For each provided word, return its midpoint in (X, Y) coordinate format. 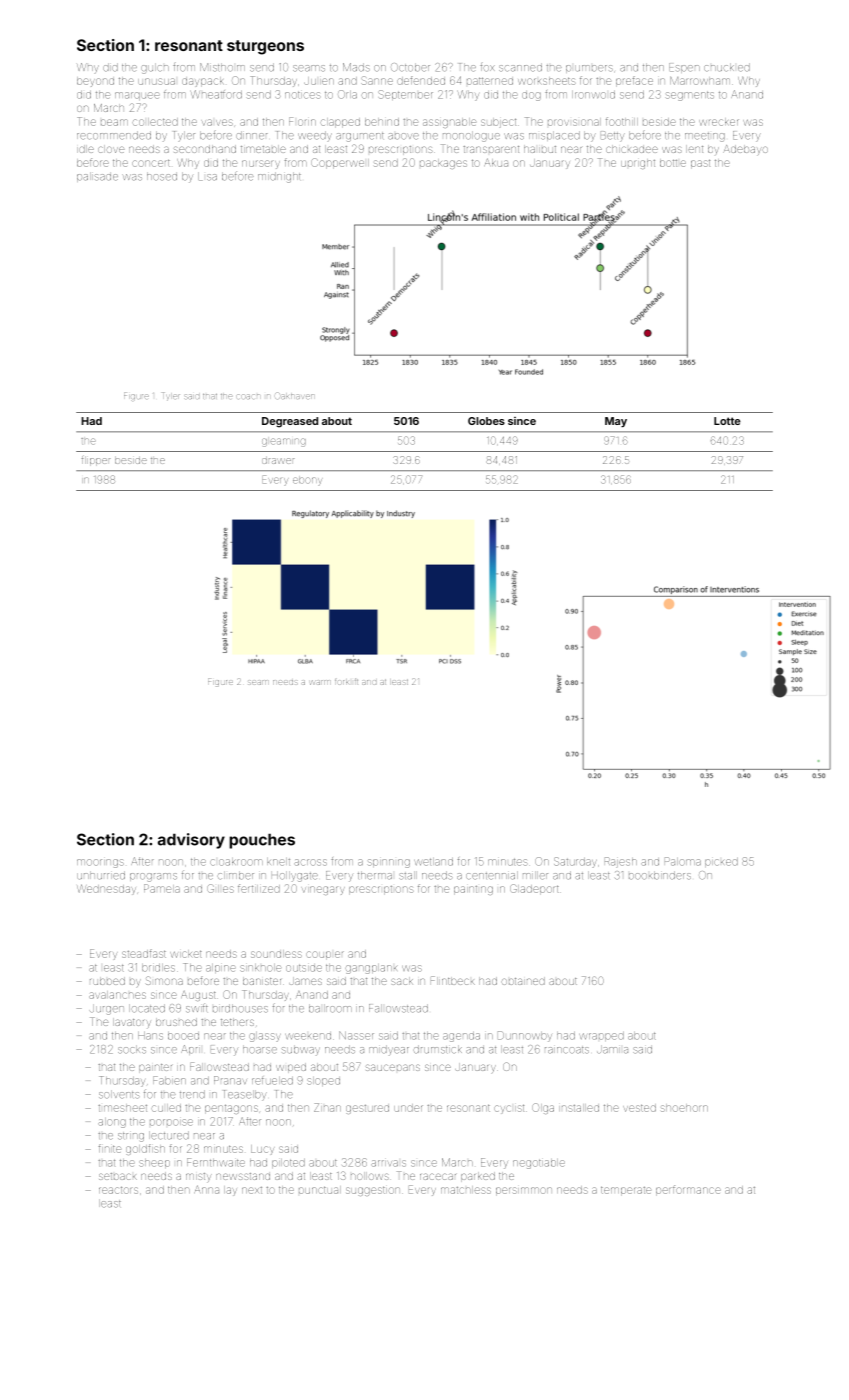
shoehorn (684, 1108)
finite (110, 1148)
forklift (346, 681)
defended (421, 80)
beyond (95, 82)
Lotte (727, 421)
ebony (307, 480)
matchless (466, 1190)
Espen (684, 68)
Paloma (683, 861)
